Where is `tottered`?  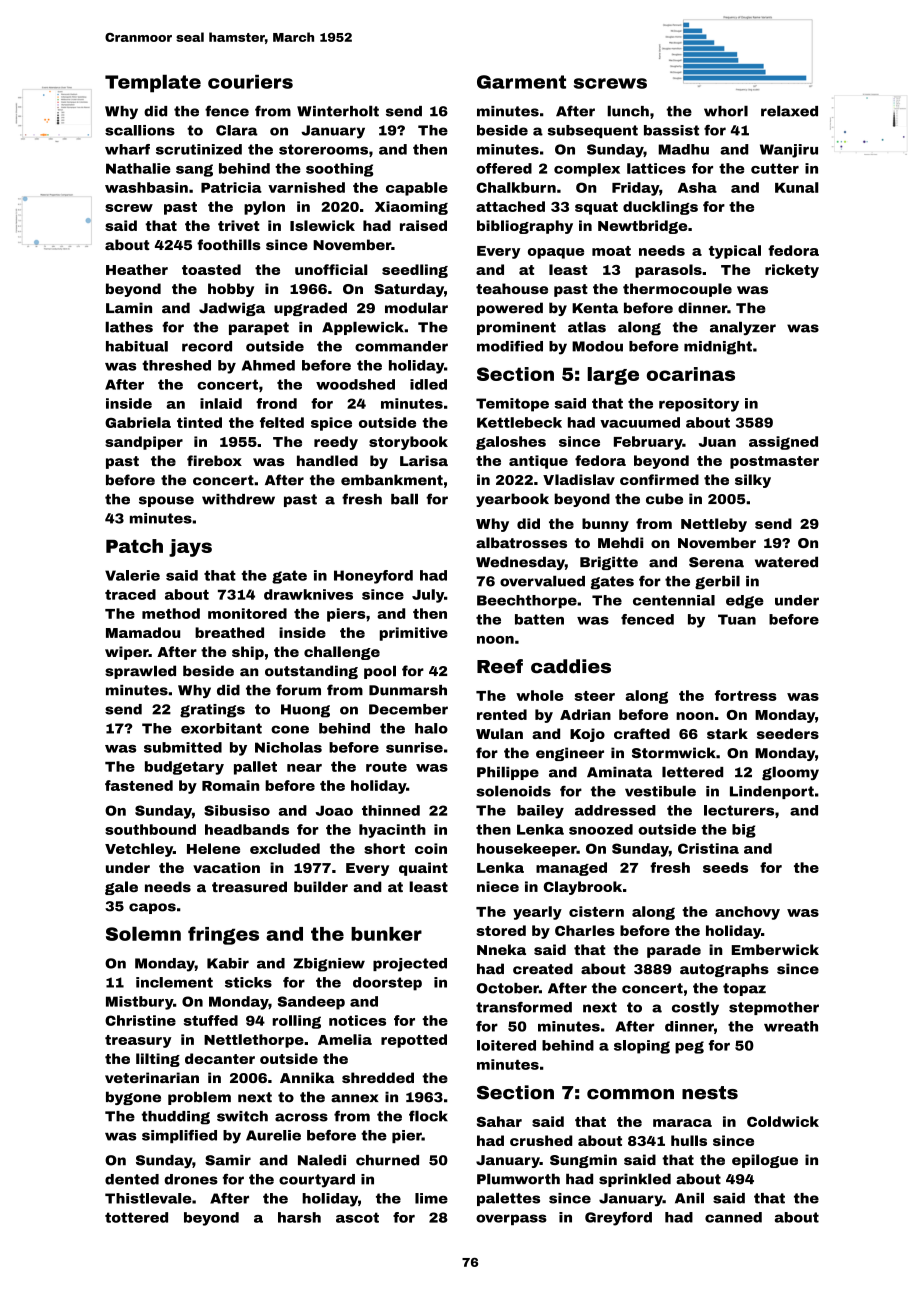 tottered is located at coordinates (136, 1217).
